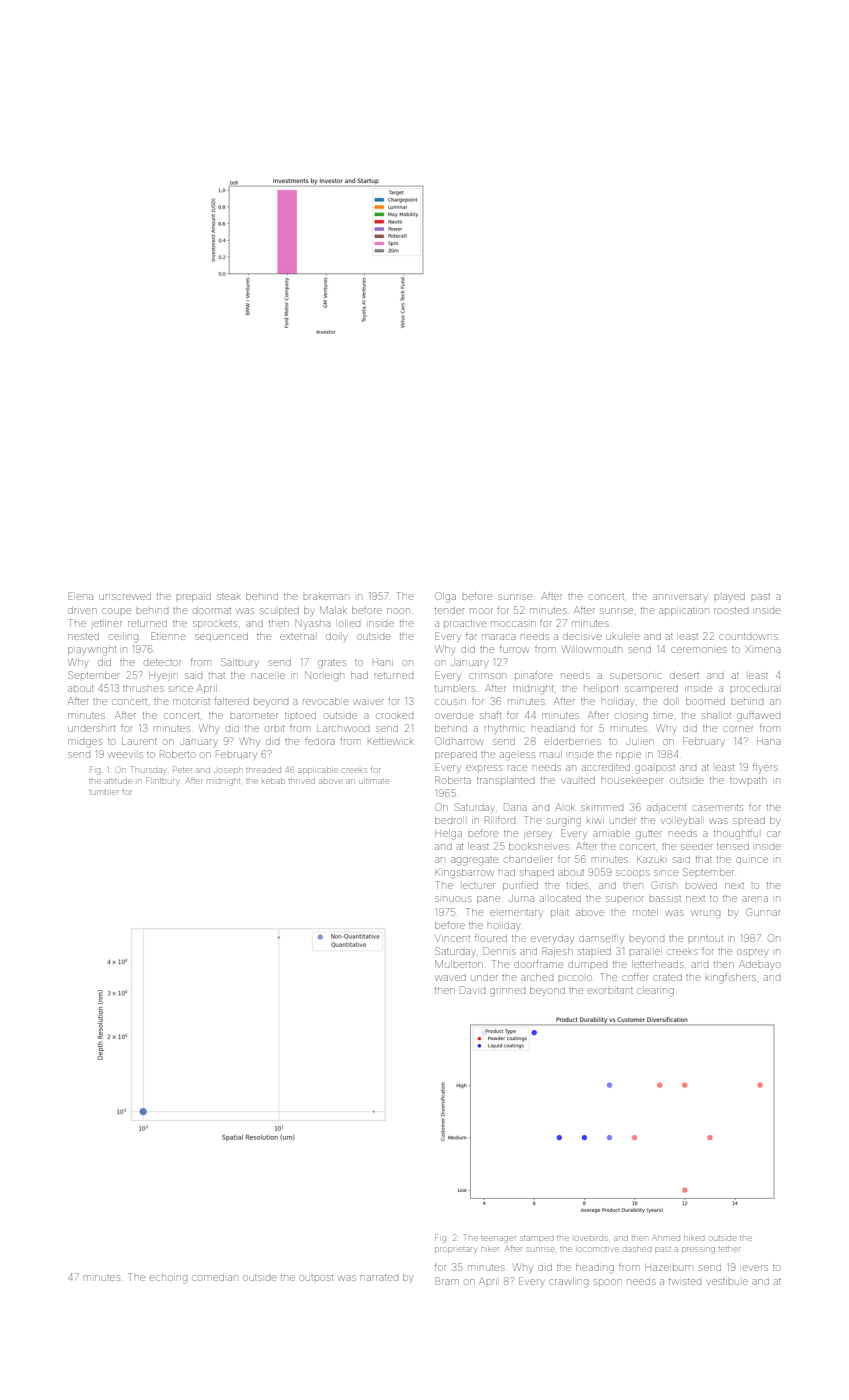 The image size is (849, 1400). What do you see at coordinates (118, 781) in the screenshot?
I see `attitude` at bounding box center [118, 781].
